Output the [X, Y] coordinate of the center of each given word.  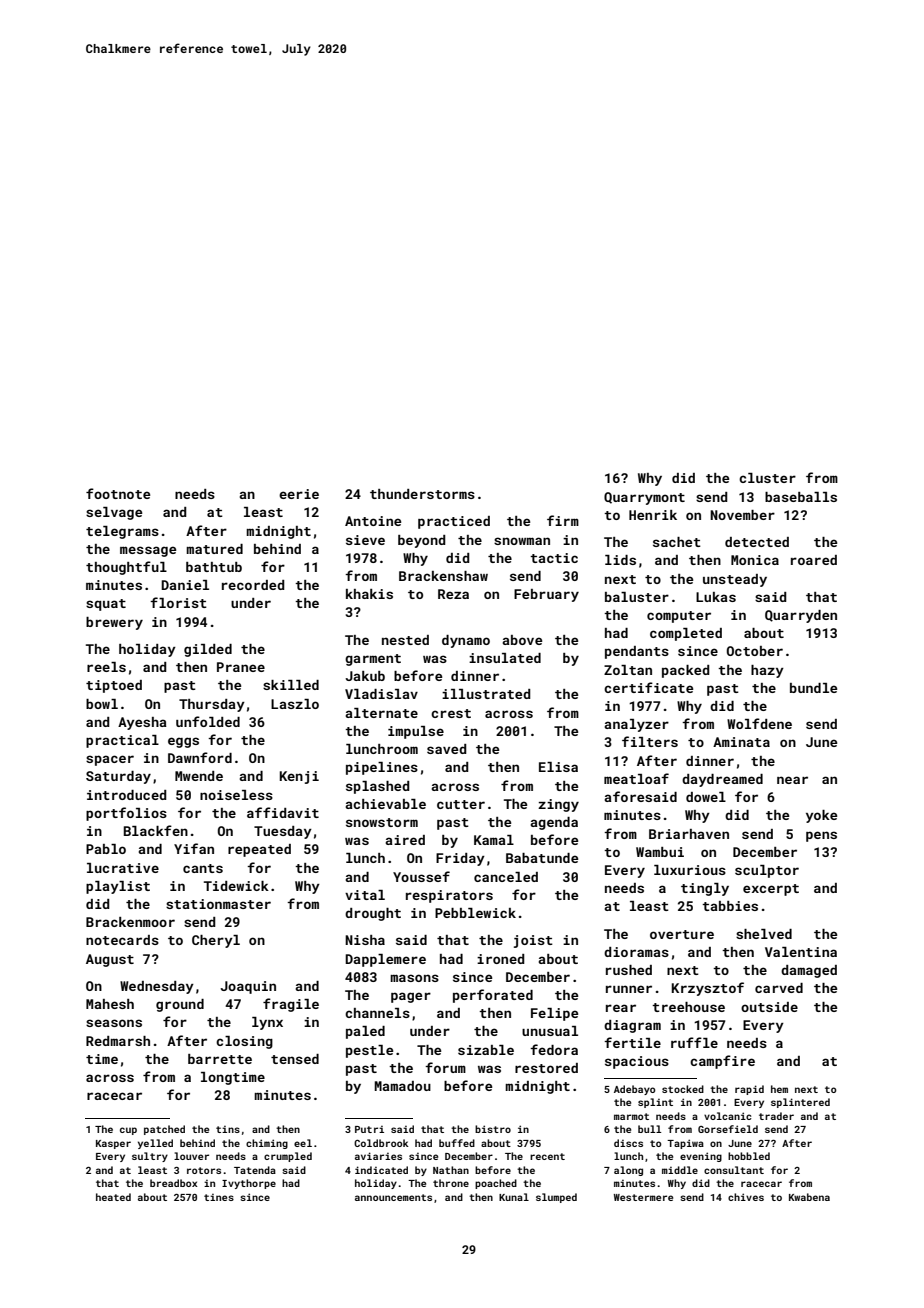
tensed [295, 1059]
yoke [821, 816]
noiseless [236, 795]
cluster [767, 478]
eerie [299, 494]
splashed [378, 787]
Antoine [373, 521]
